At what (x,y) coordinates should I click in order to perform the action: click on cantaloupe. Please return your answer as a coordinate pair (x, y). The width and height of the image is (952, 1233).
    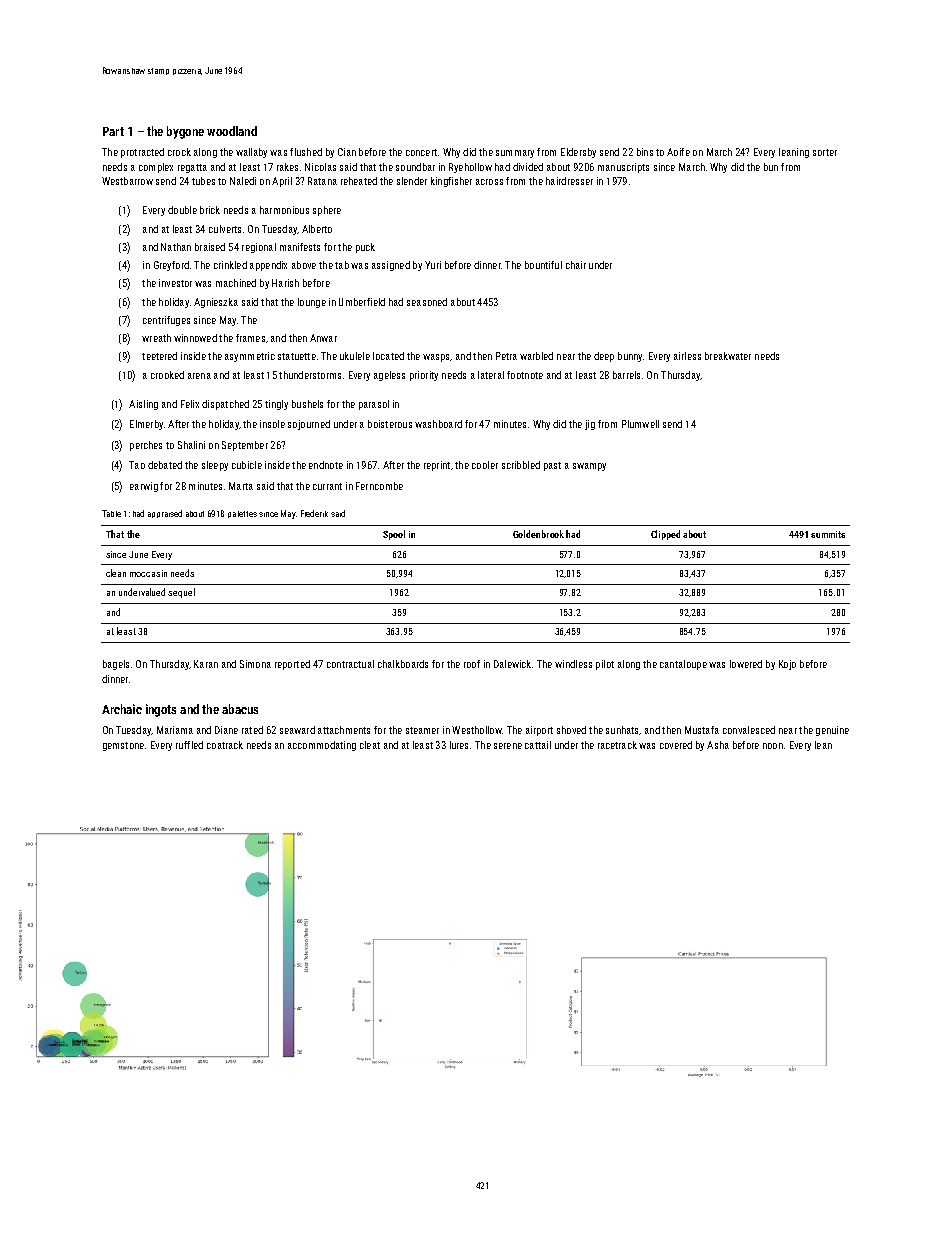
    Looking at the image, I should click on (683, 665).
